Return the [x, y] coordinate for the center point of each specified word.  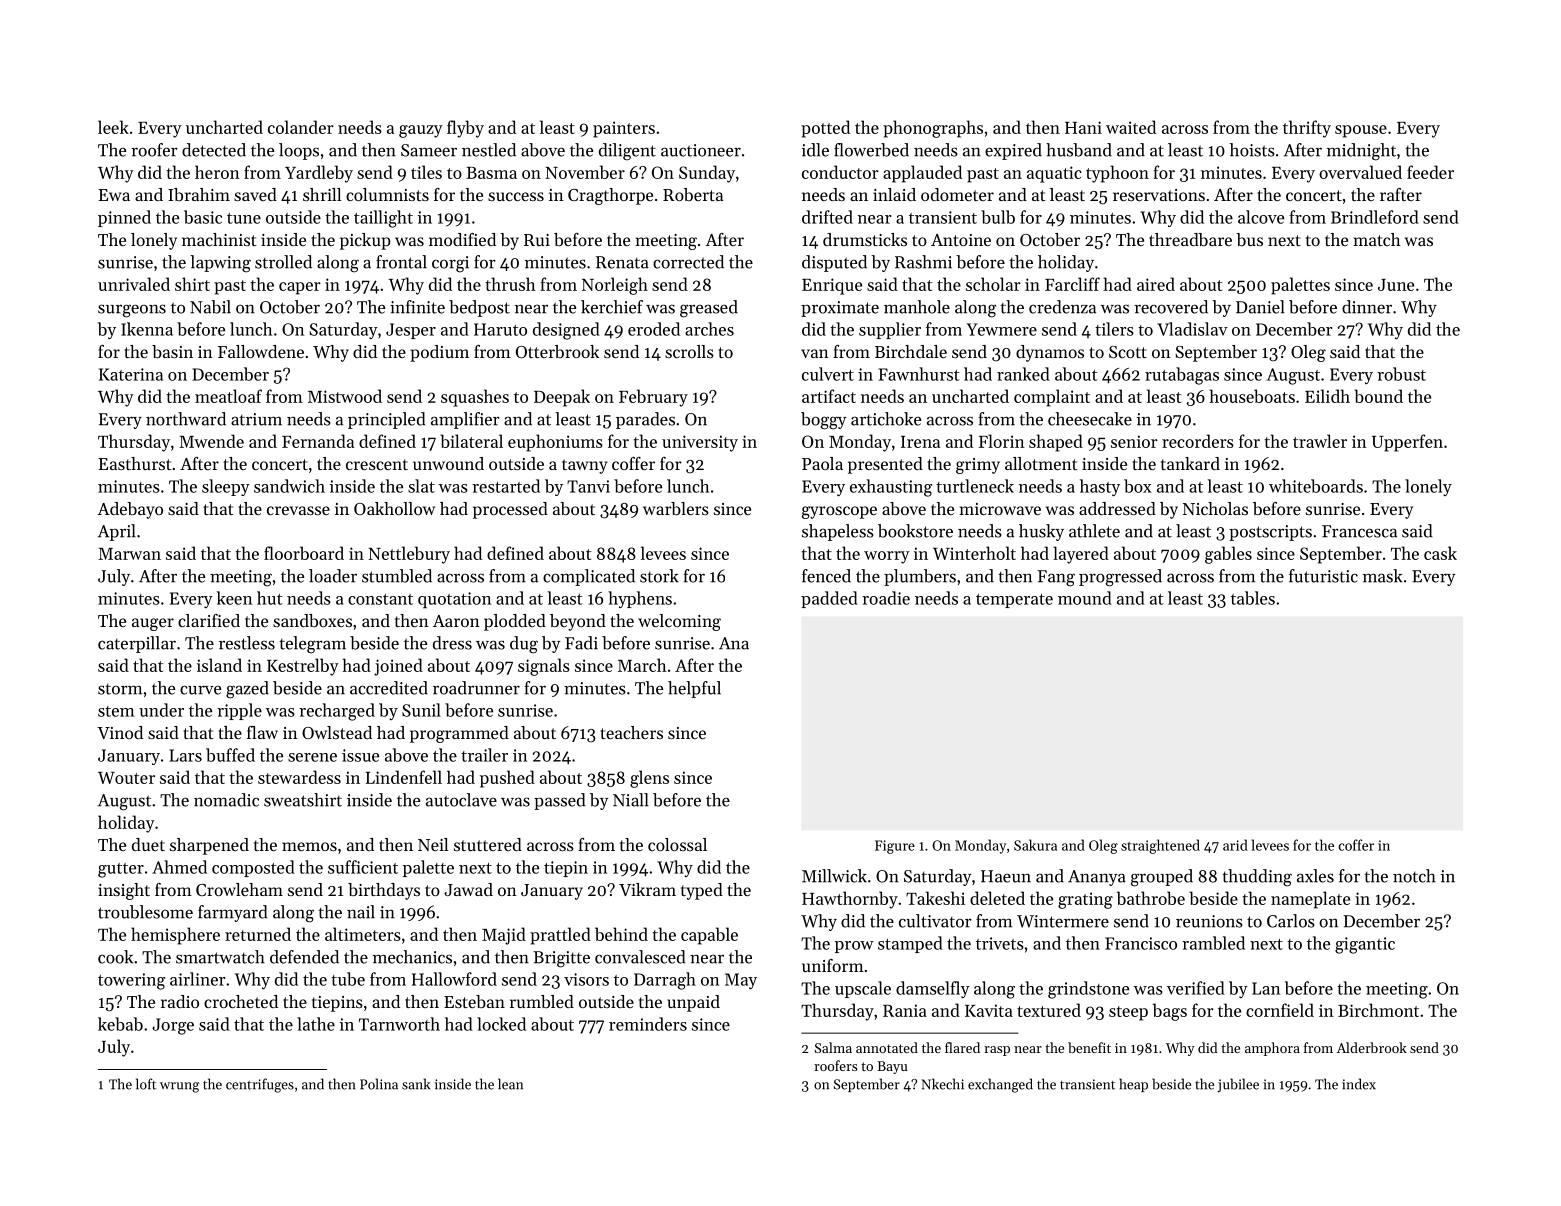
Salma [833, 1047]
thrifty [1307, 129]
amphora [1272, 1049]
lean [510, 1084]
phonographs [933, 129]
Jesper [411, 331]
